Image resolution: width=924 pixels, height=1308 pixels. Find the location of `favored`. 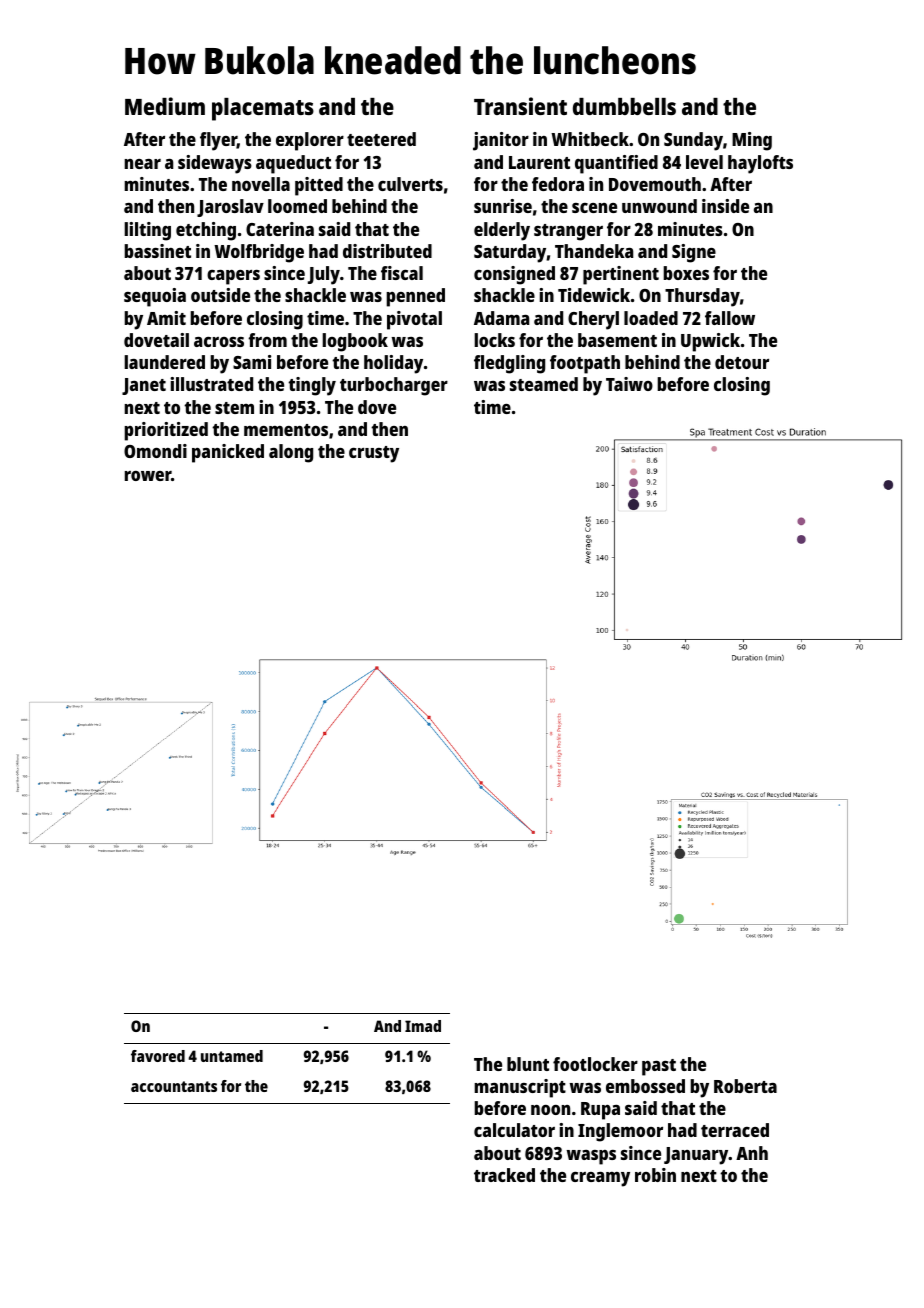

favored is located at coordinates (158, 1056).
